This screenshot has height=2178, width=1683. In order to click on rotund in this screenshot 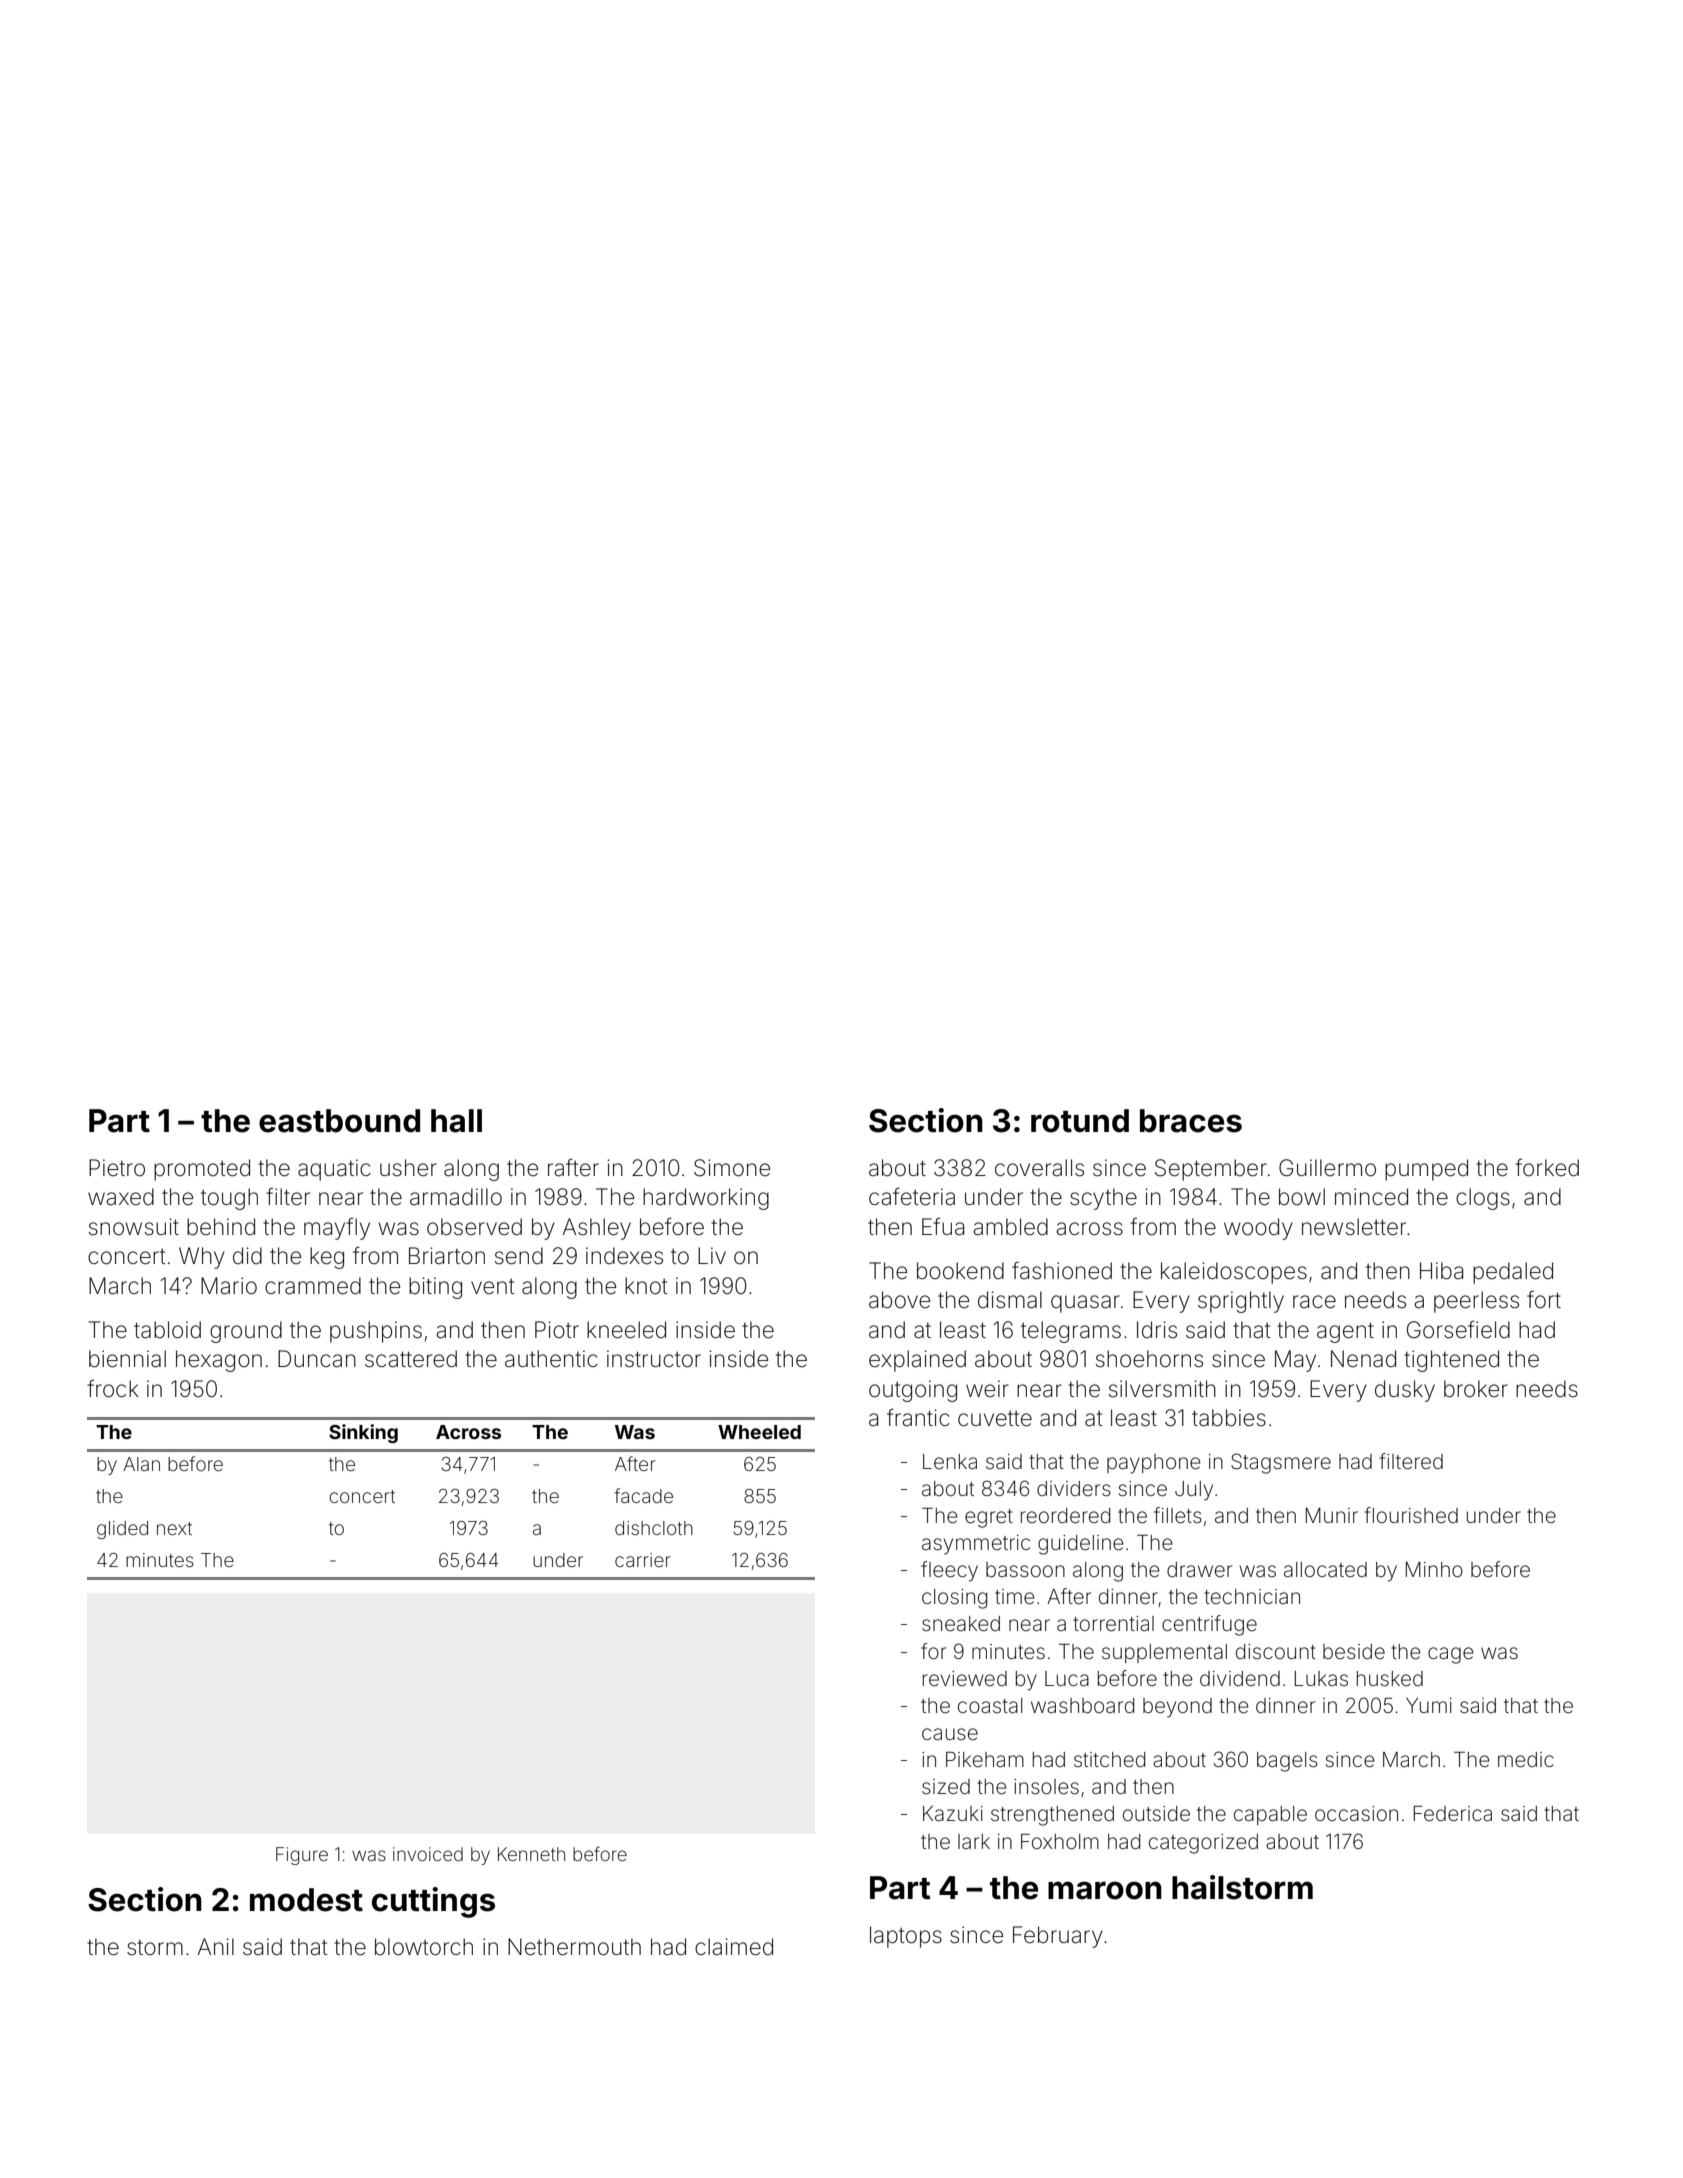, I will do `click(1080, 1121)`.
